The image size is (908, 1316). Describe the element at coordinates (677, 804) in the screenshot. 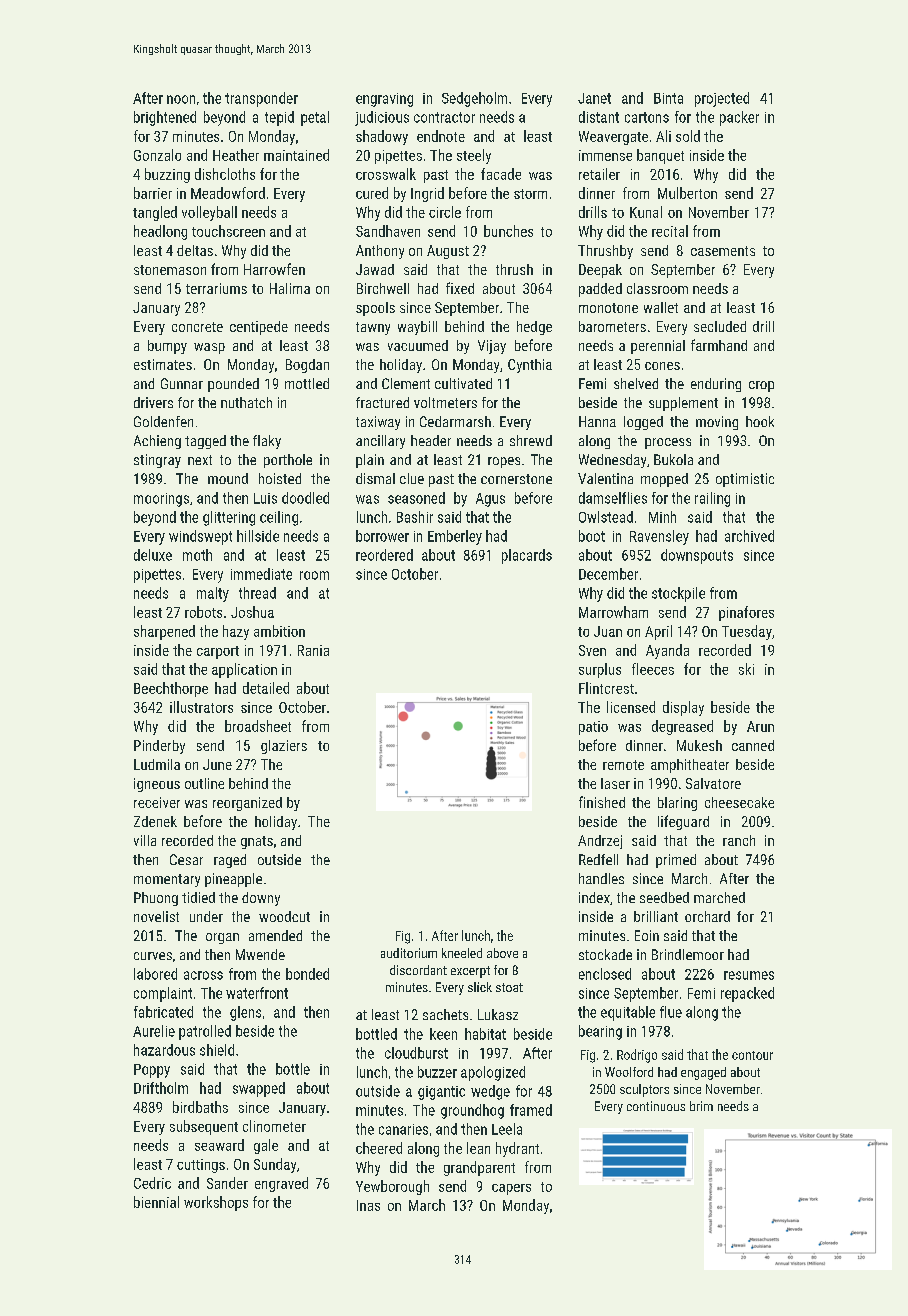

I see `blaring` at that location.
